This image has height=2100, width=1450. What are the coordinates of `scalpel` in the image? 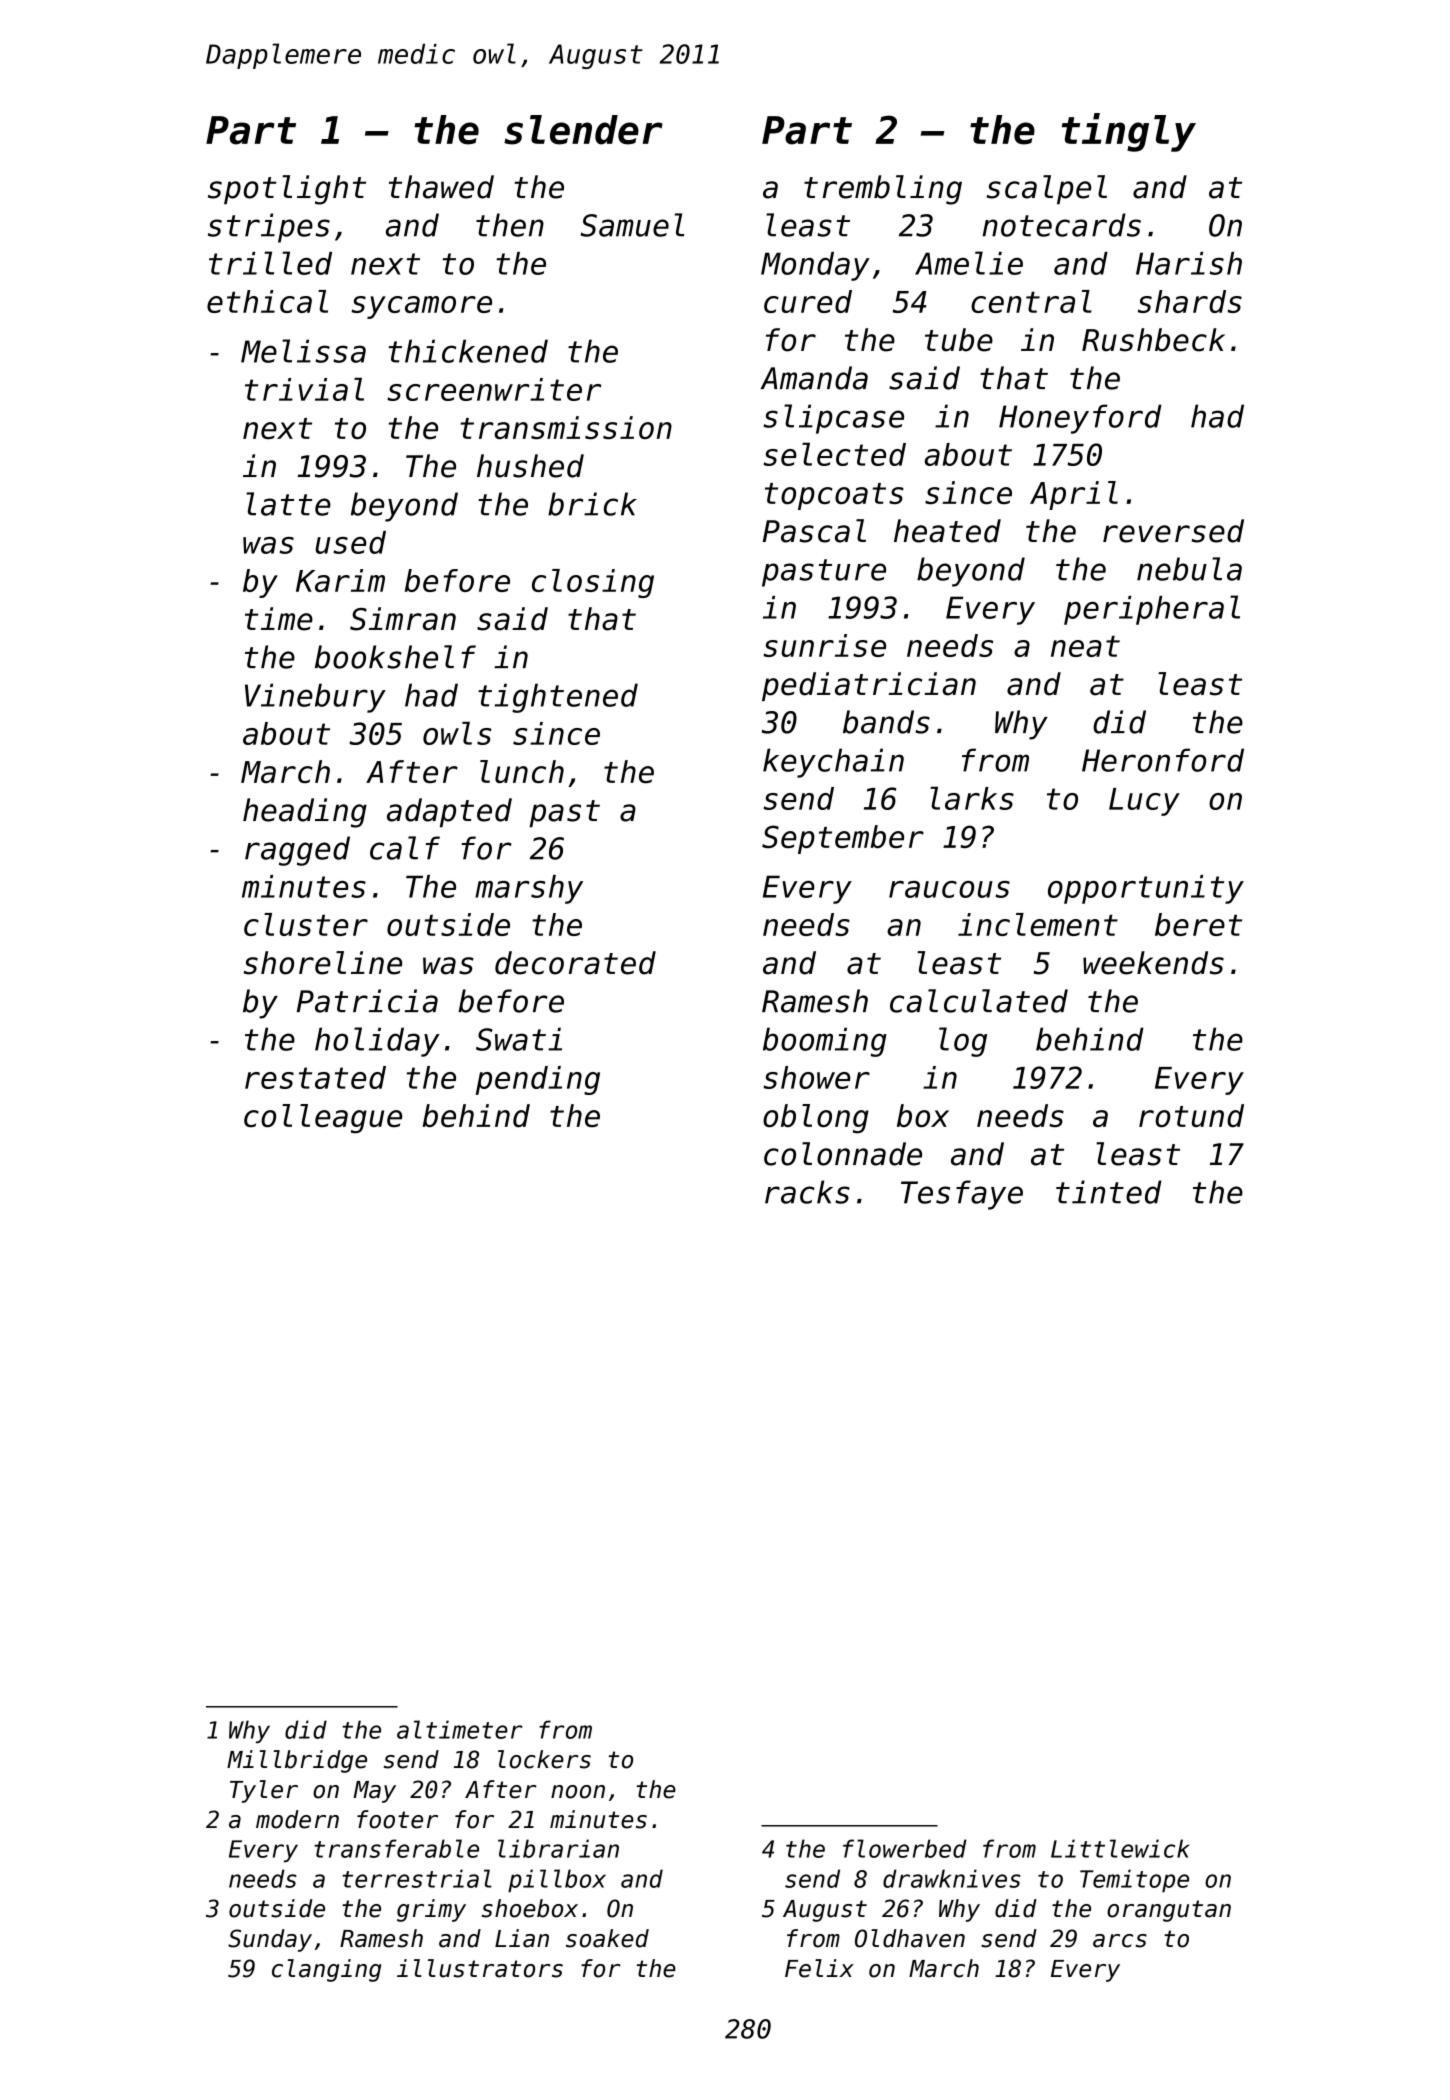 It's located at (1047, 190).
